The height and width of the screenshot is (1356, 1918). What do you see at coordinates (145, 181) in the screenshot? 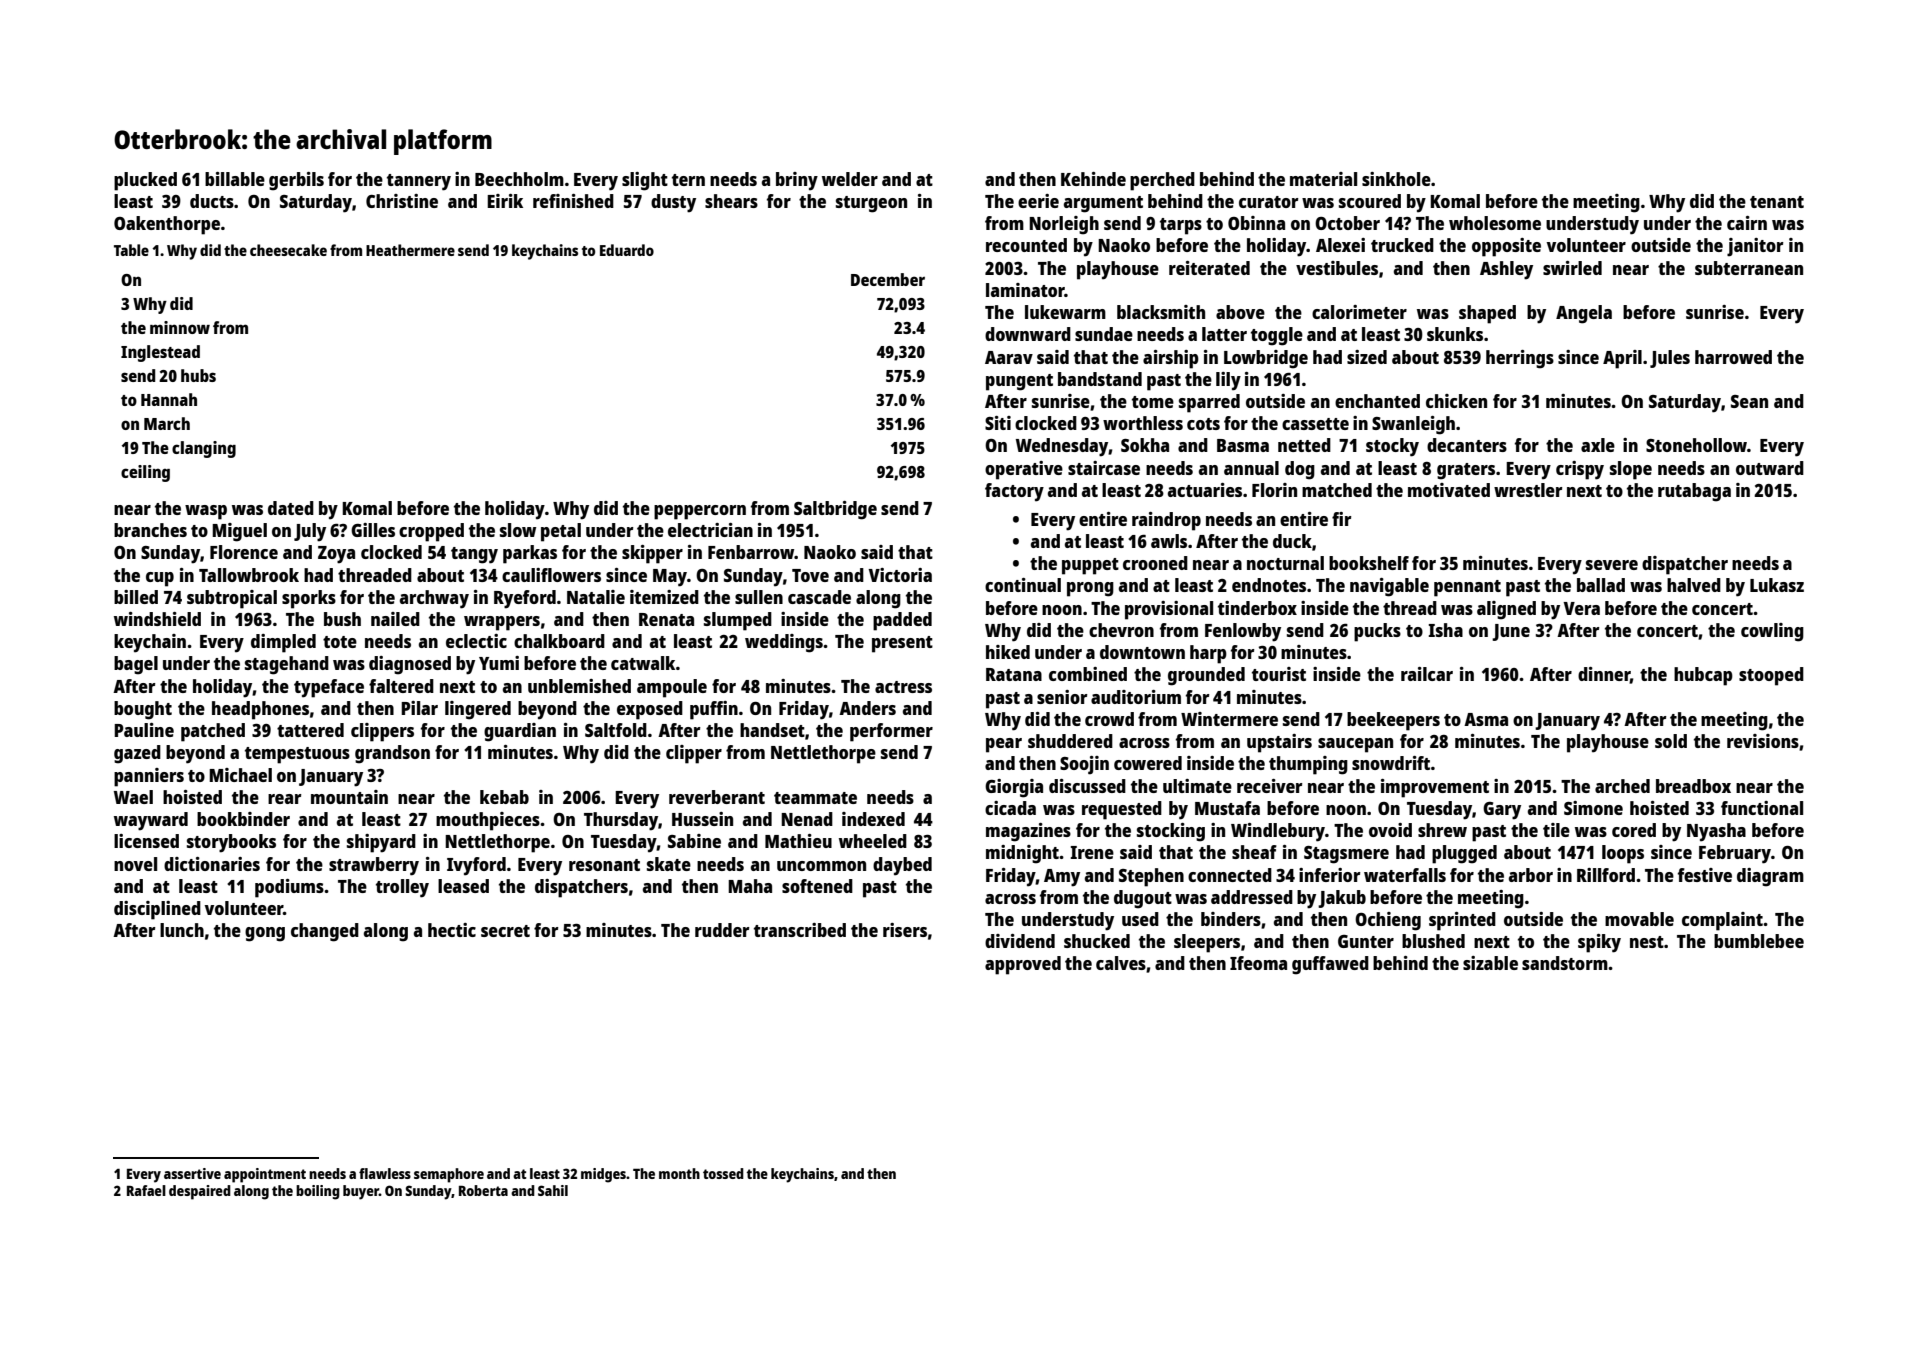
I see `plucked` at bounding box center [145, 181].
